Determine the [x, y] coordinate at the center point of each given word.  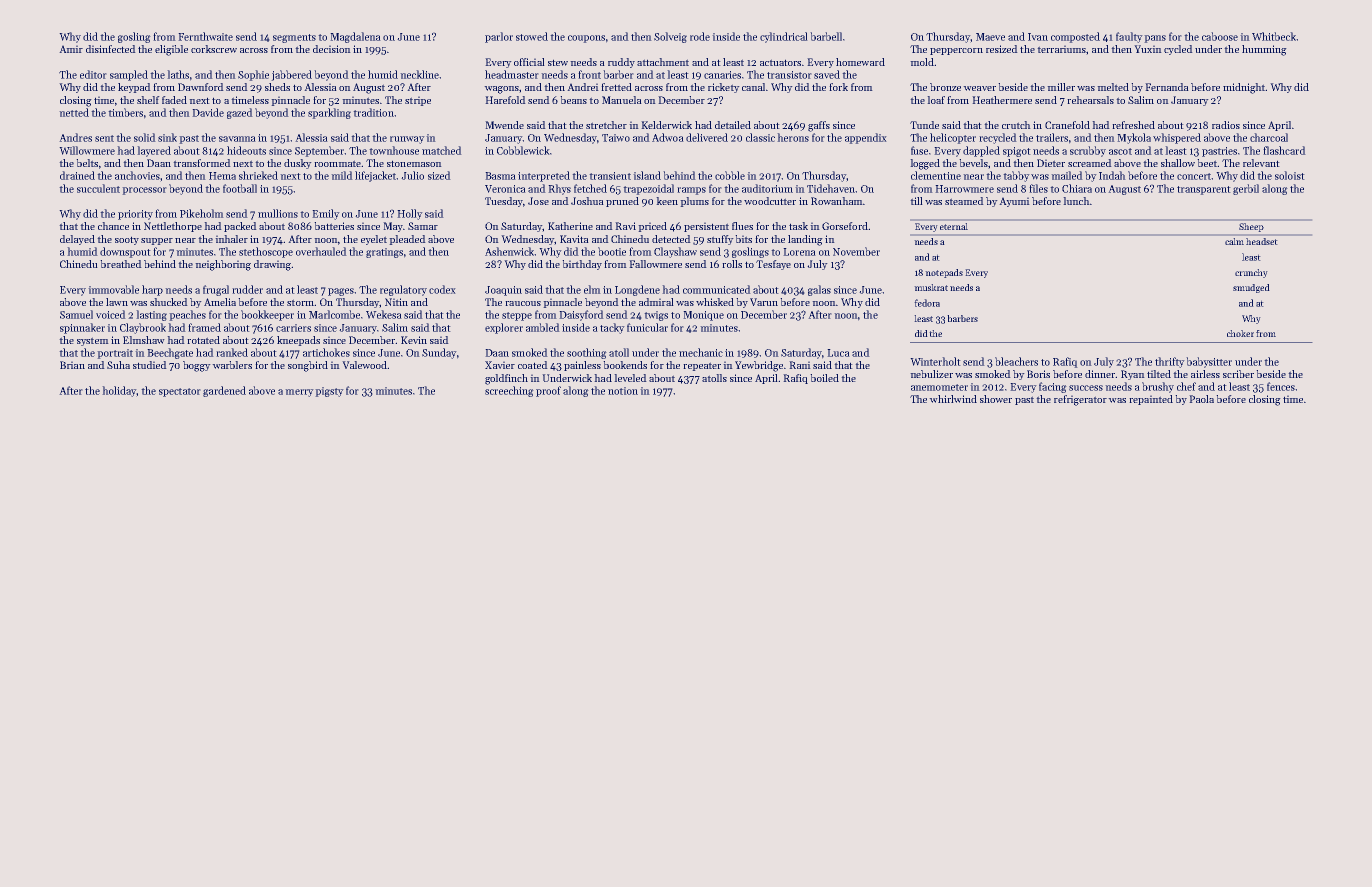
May [393, 227]
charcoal [1269, 137]
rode [700, 36]
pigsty [329, 392]
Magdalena [355, 37]
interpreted [544, 176]
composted [1075, 37]
